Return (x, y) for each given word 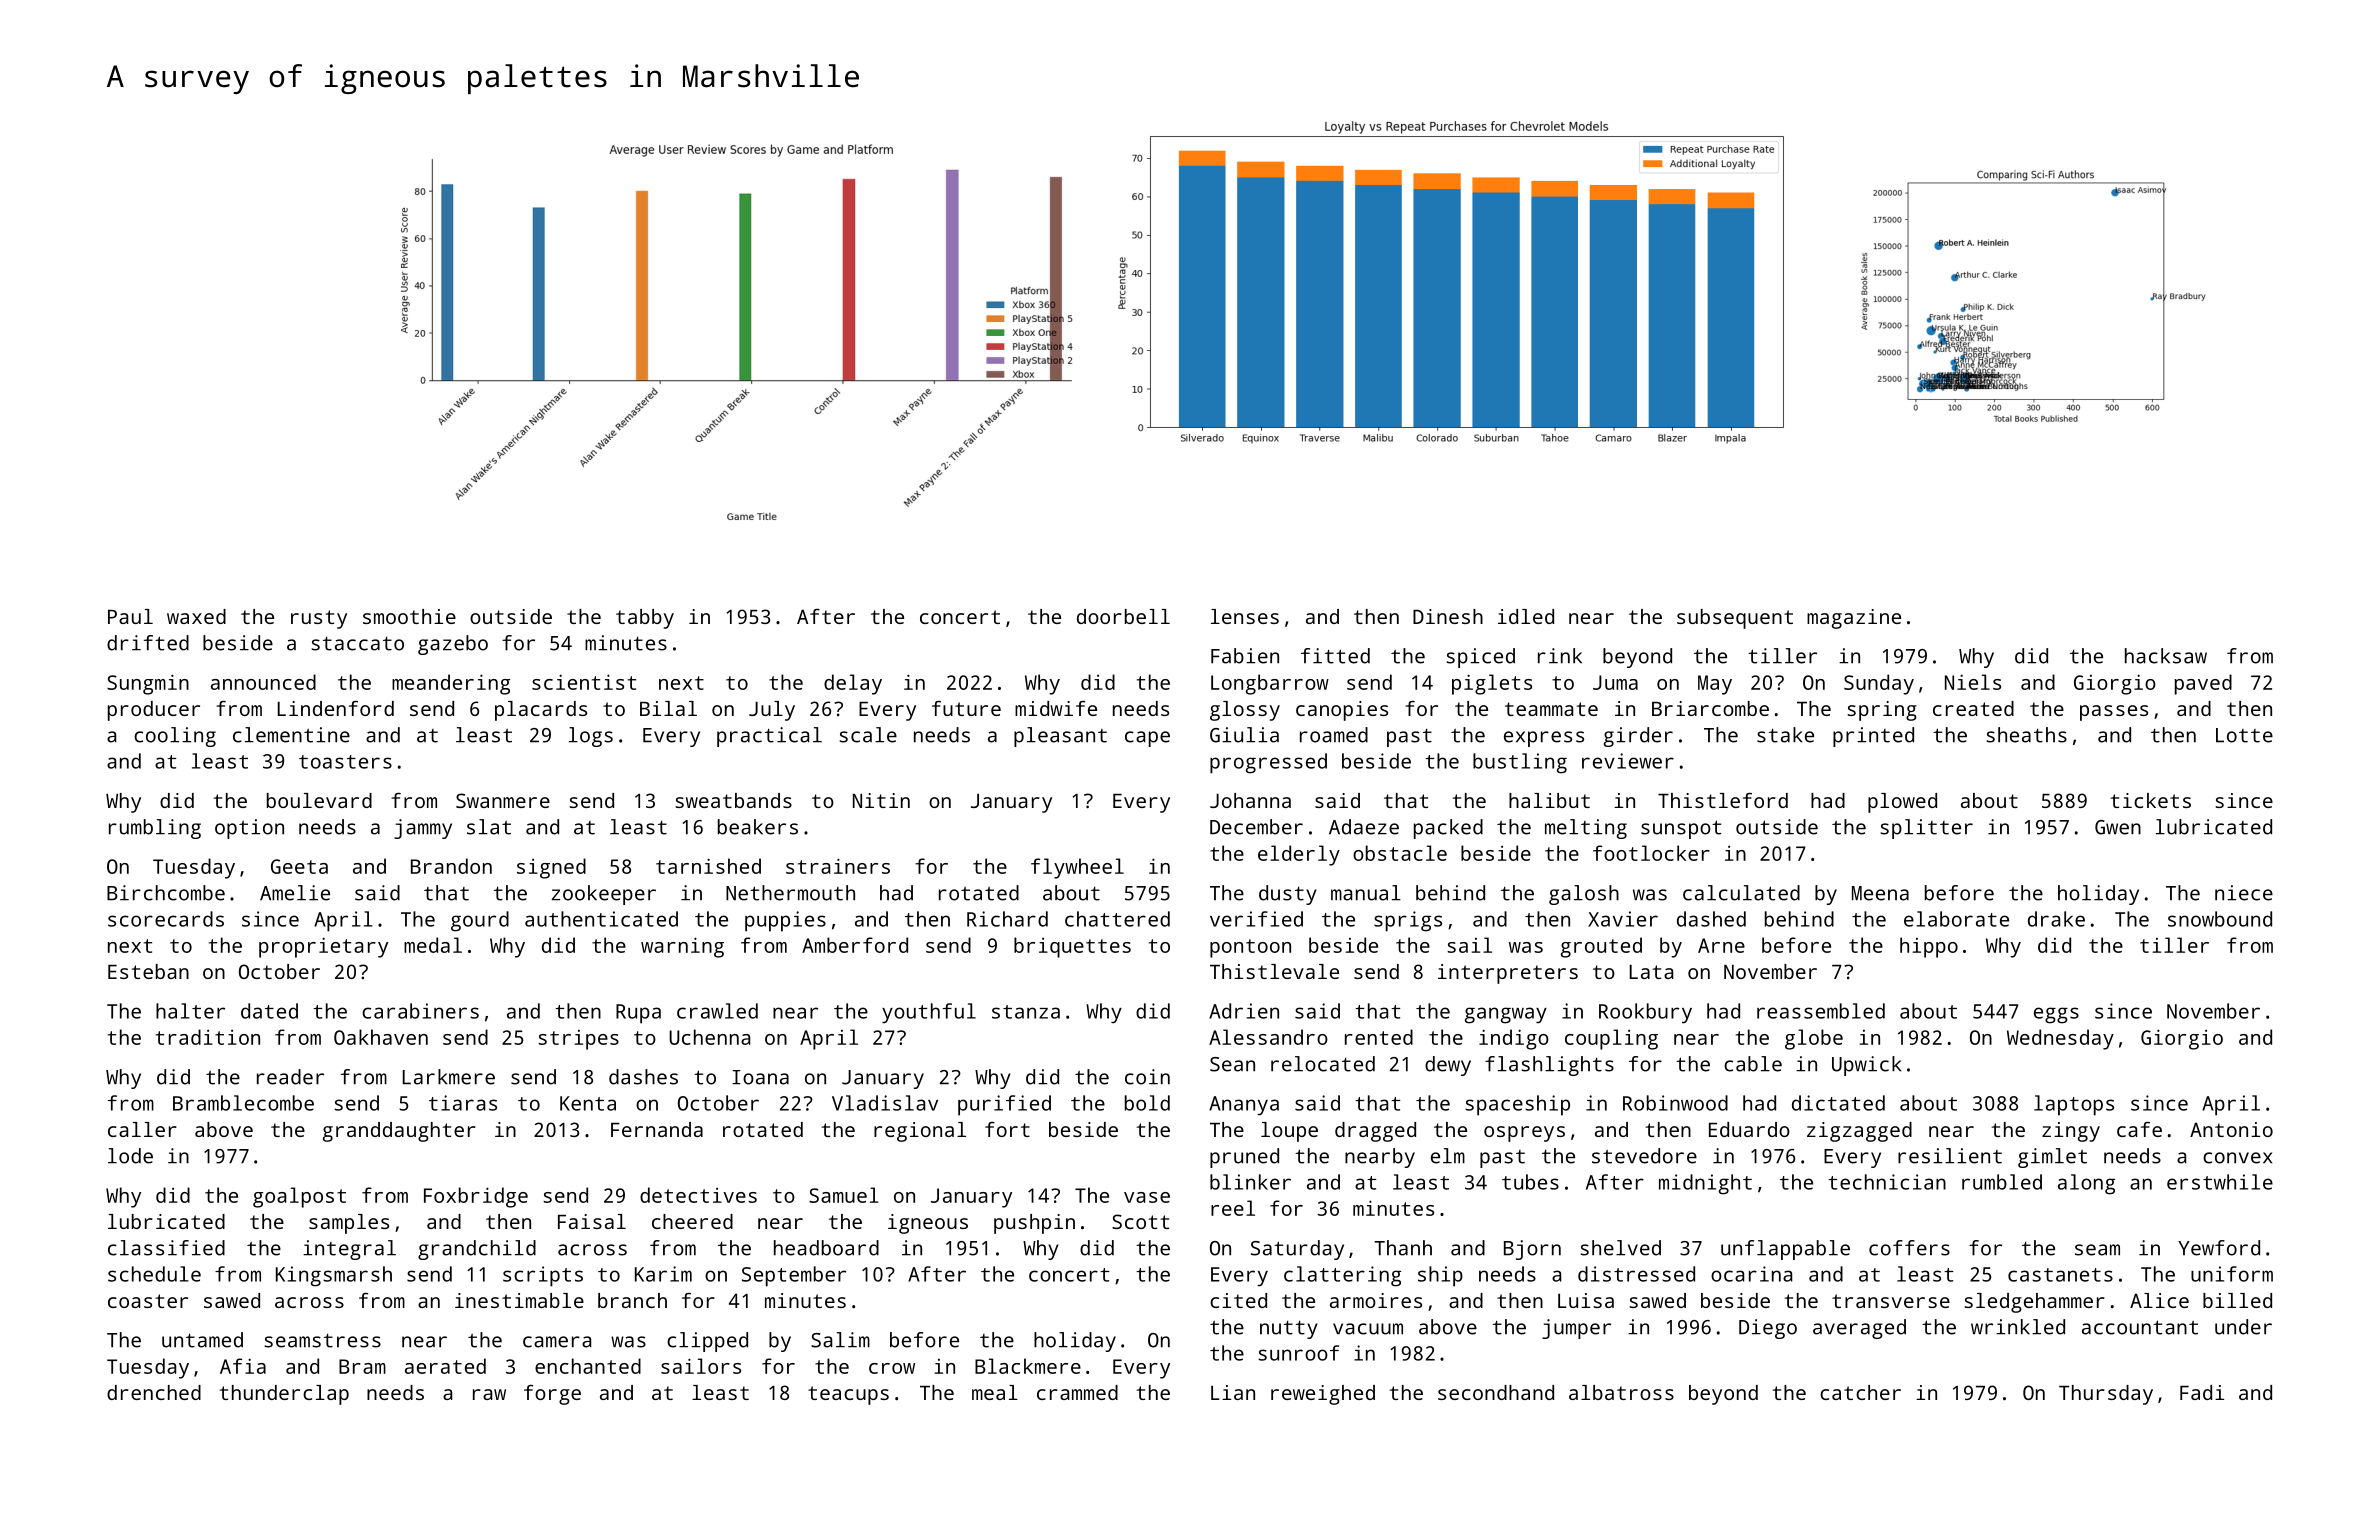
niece (2244, 893)
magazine (1854, 619)
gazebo (453, 645)
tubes (1530, 1182)
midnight (1705, 1184)
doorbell (1123, 616)
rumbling (155, 829)
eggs (2056, 1015)
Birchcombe (166, 893)
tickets (2150, 800)
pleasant (1060, 737)
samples (349, 1224)
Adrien (1244, 1011)
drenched (154, 1392)
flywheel (1077, 868)
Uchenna (709, 1037)
